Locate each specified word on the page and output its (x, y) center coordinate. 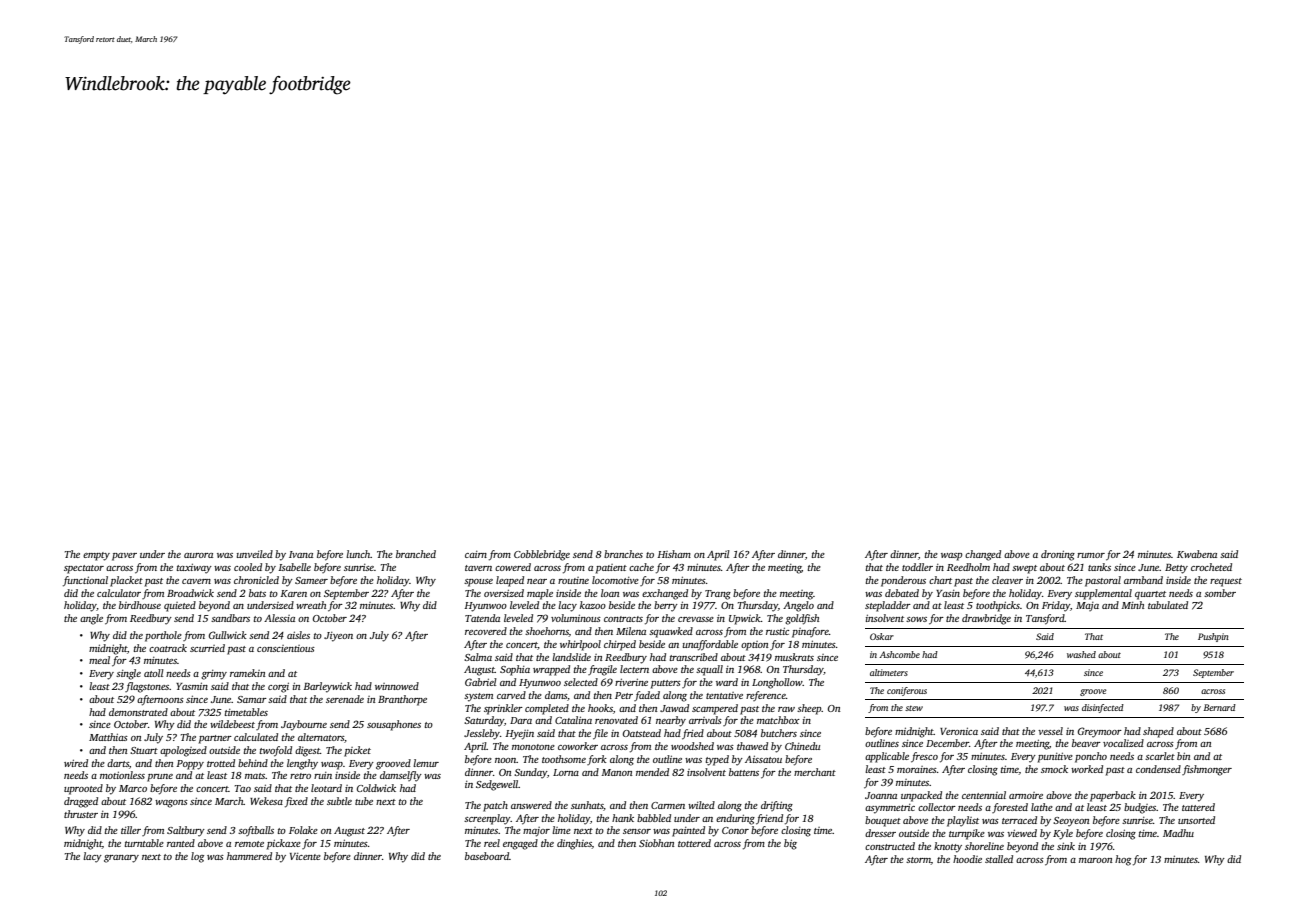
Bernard (1220, 707)
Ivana (301, 554)
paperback (1113, 796)
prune (160, 778)
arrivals (705, 720)
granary (121, 859)
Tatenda (482, 618)
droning (1058, 555)
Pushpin (1213, 637)
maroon (1095, 860)
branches (623, 554)
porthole (163, 636)
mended (652, 772)
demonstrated (138, 712)
